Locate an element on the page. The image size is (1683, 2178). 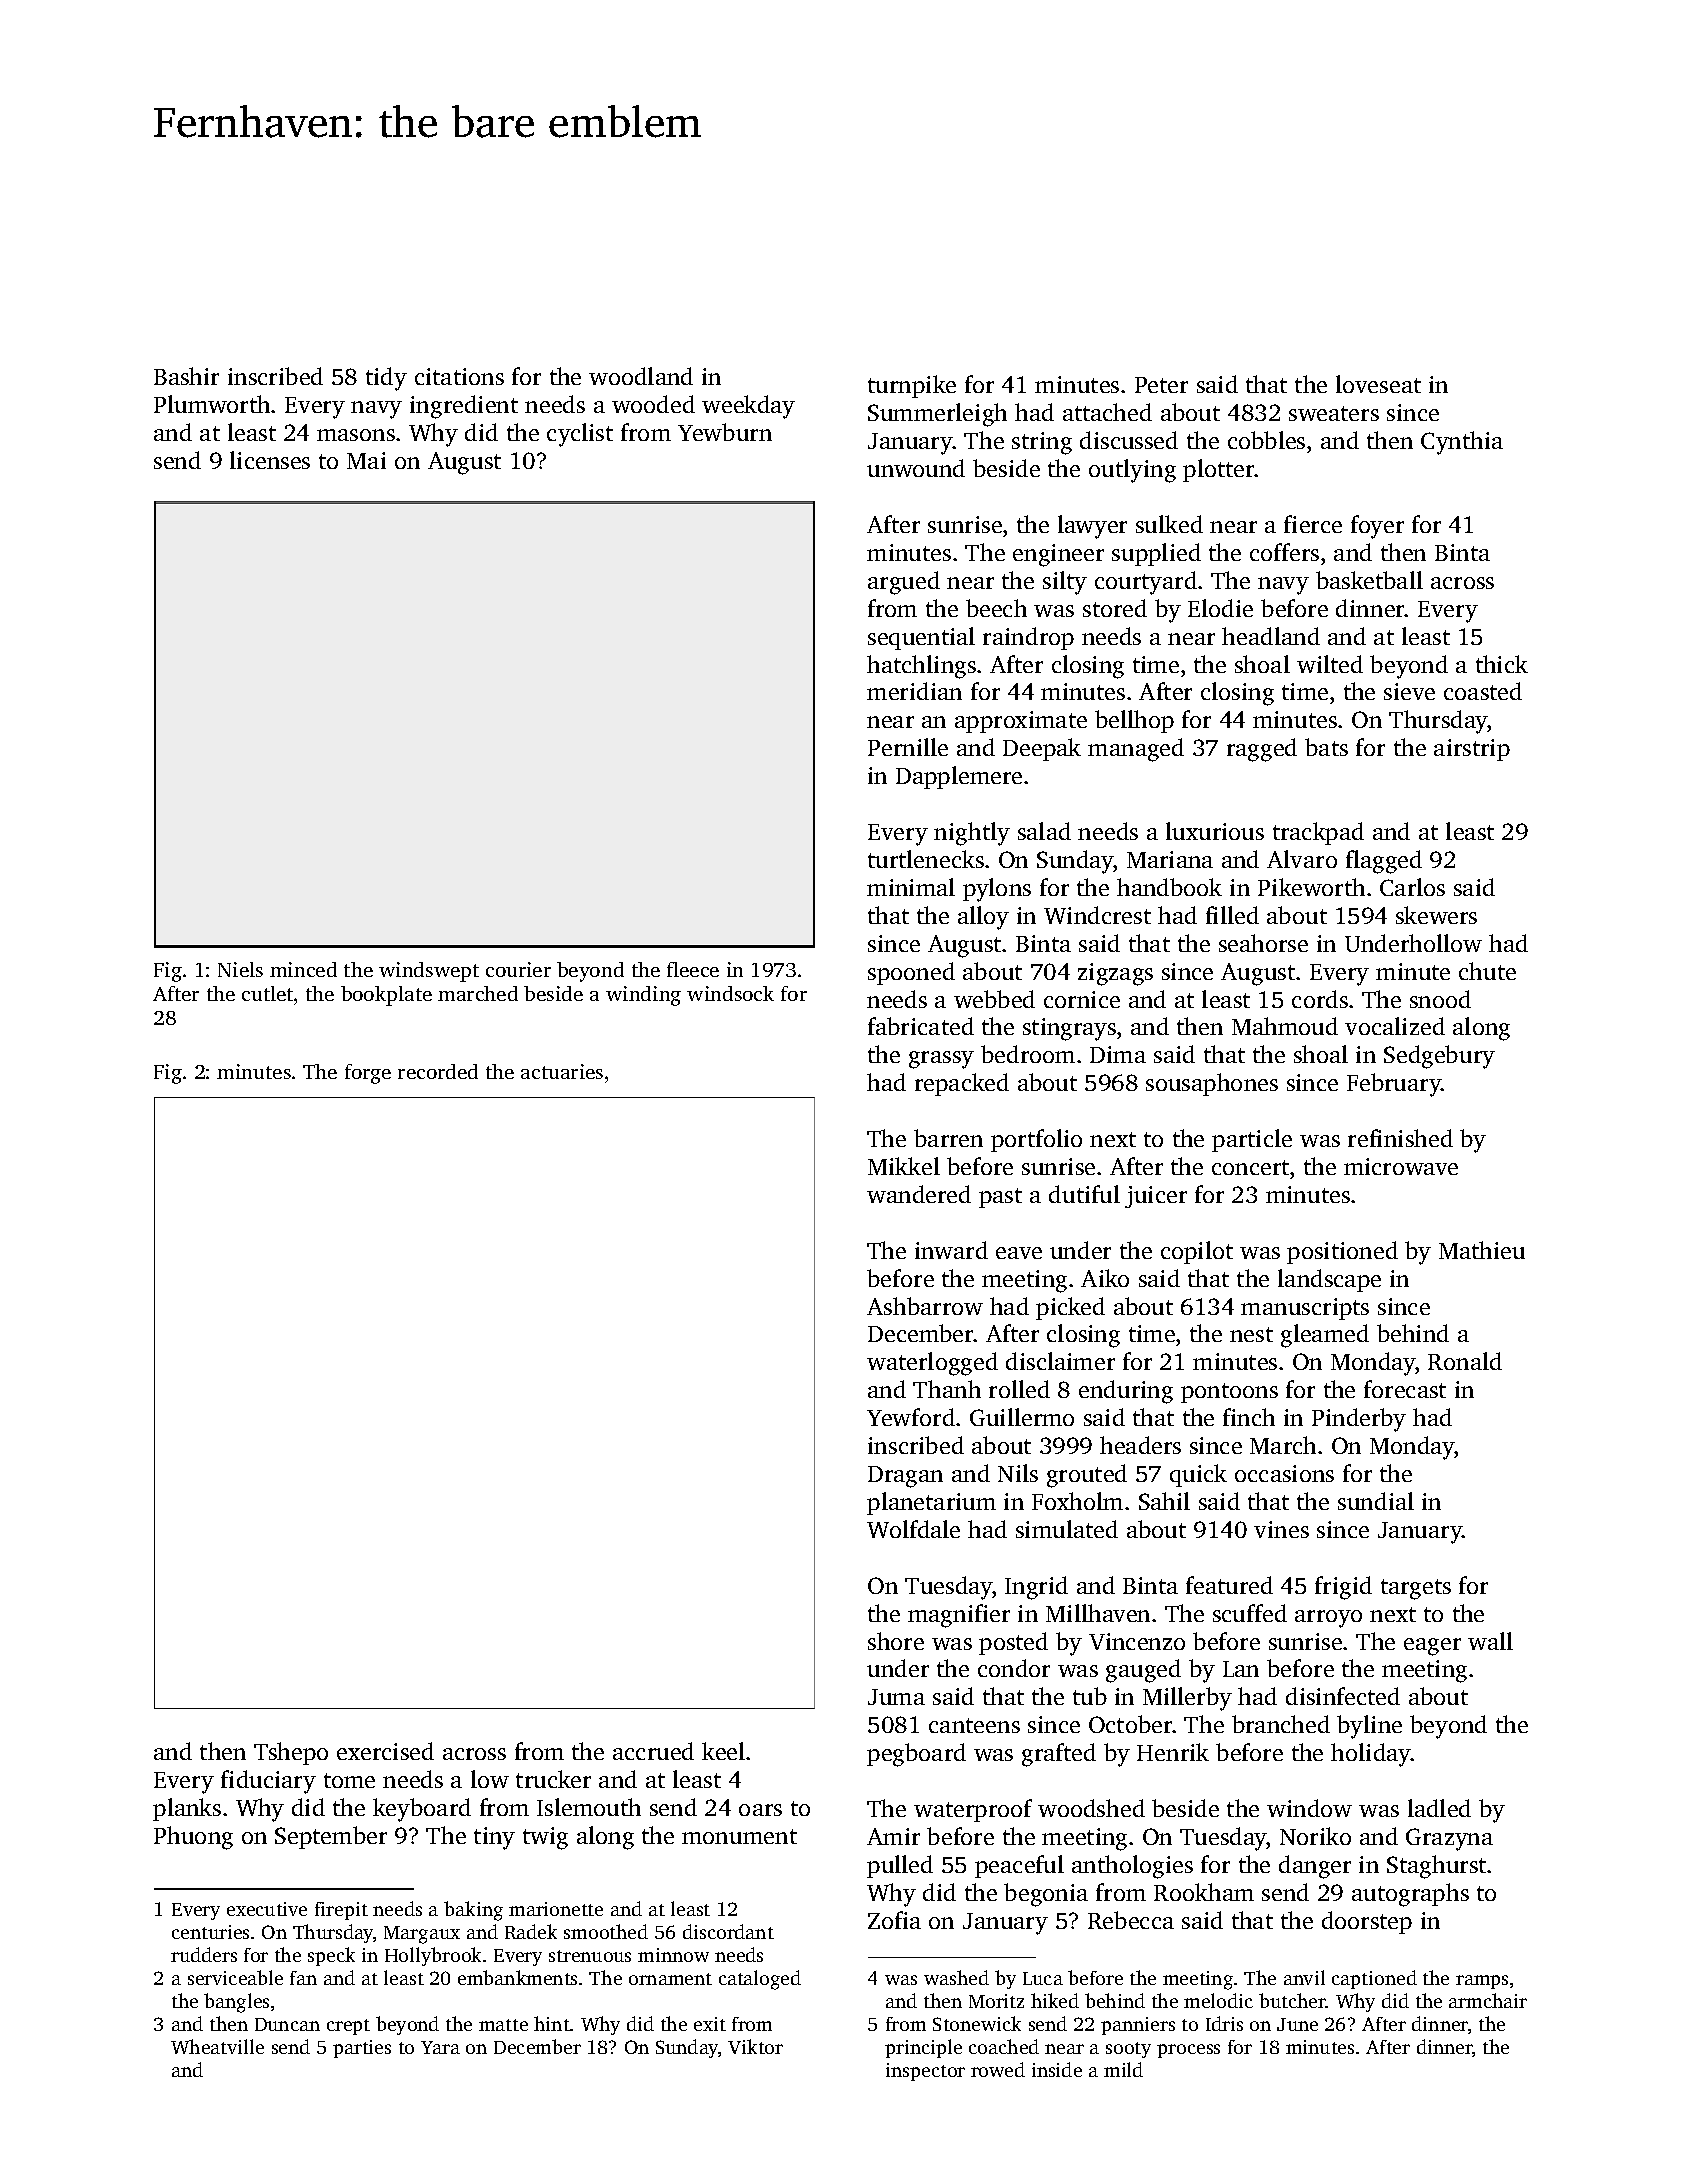
inspector is located at coordinates (925, 2072).
